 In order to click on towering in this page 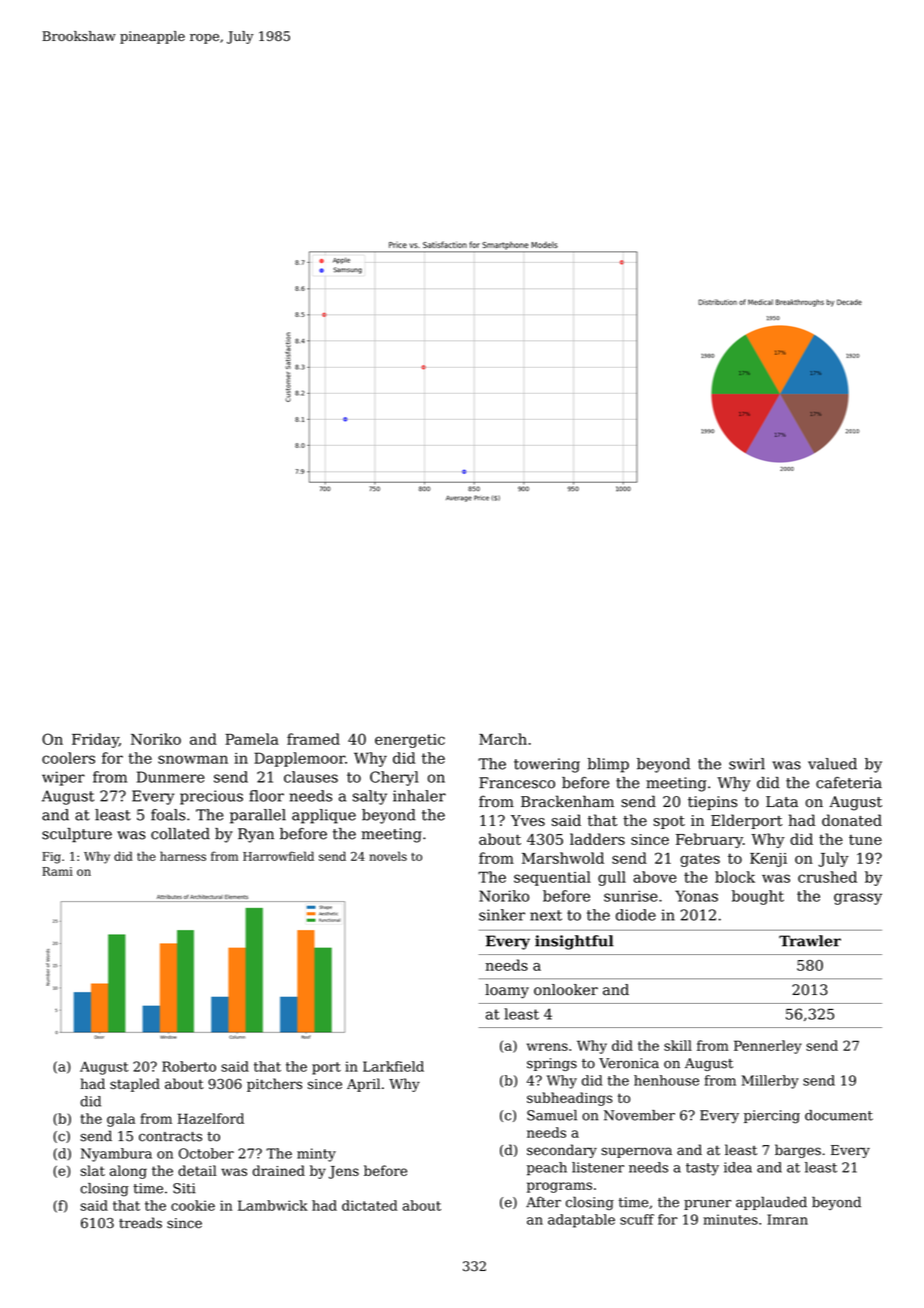, I will do `click(547, 765)`.
